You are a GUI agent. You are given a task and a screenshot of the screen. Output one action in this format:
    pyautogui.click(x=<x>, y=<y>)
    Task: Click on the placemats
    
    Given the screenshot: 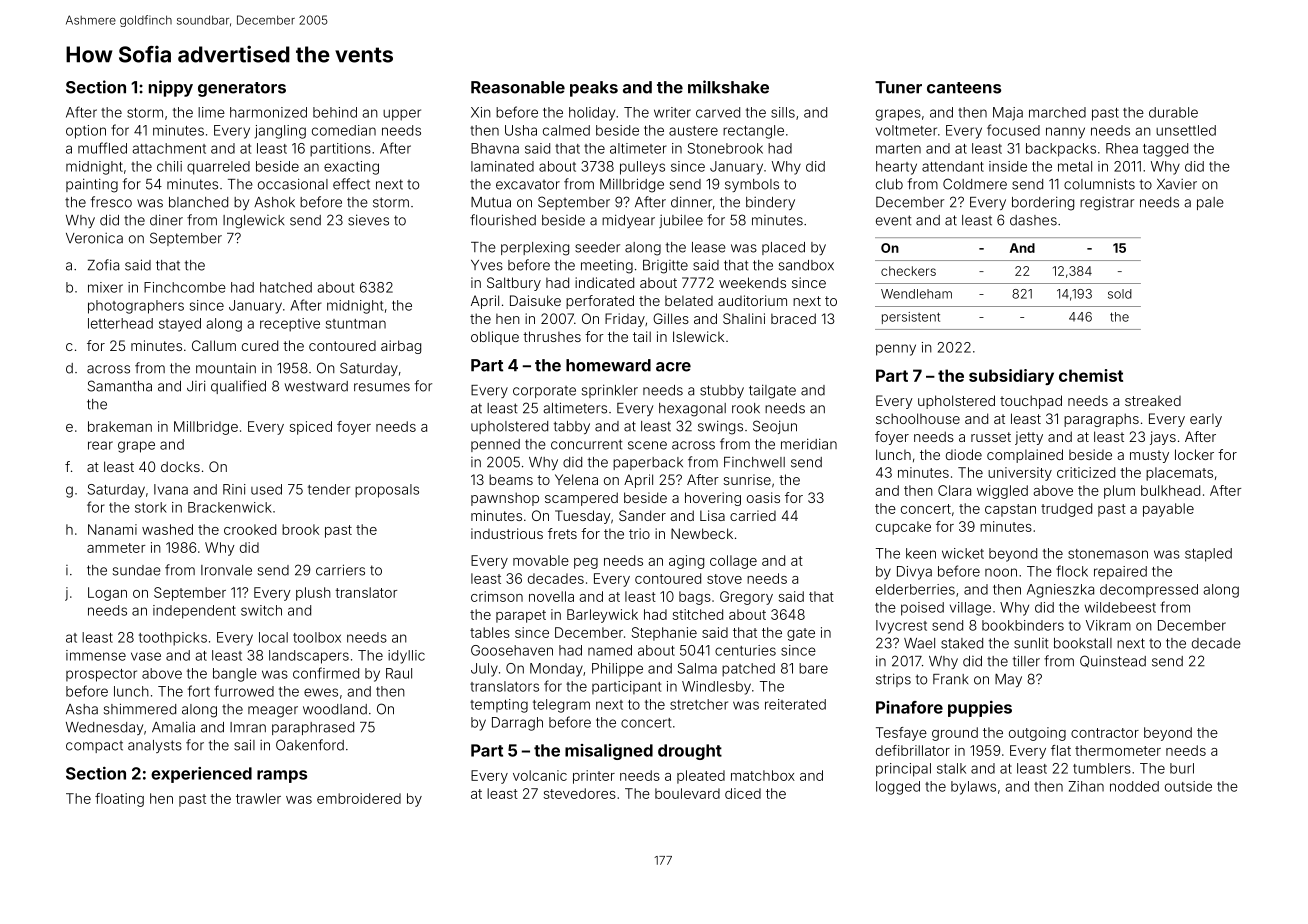 What is the action you would take?
    pyautogui.click(x=1179, y=474)
